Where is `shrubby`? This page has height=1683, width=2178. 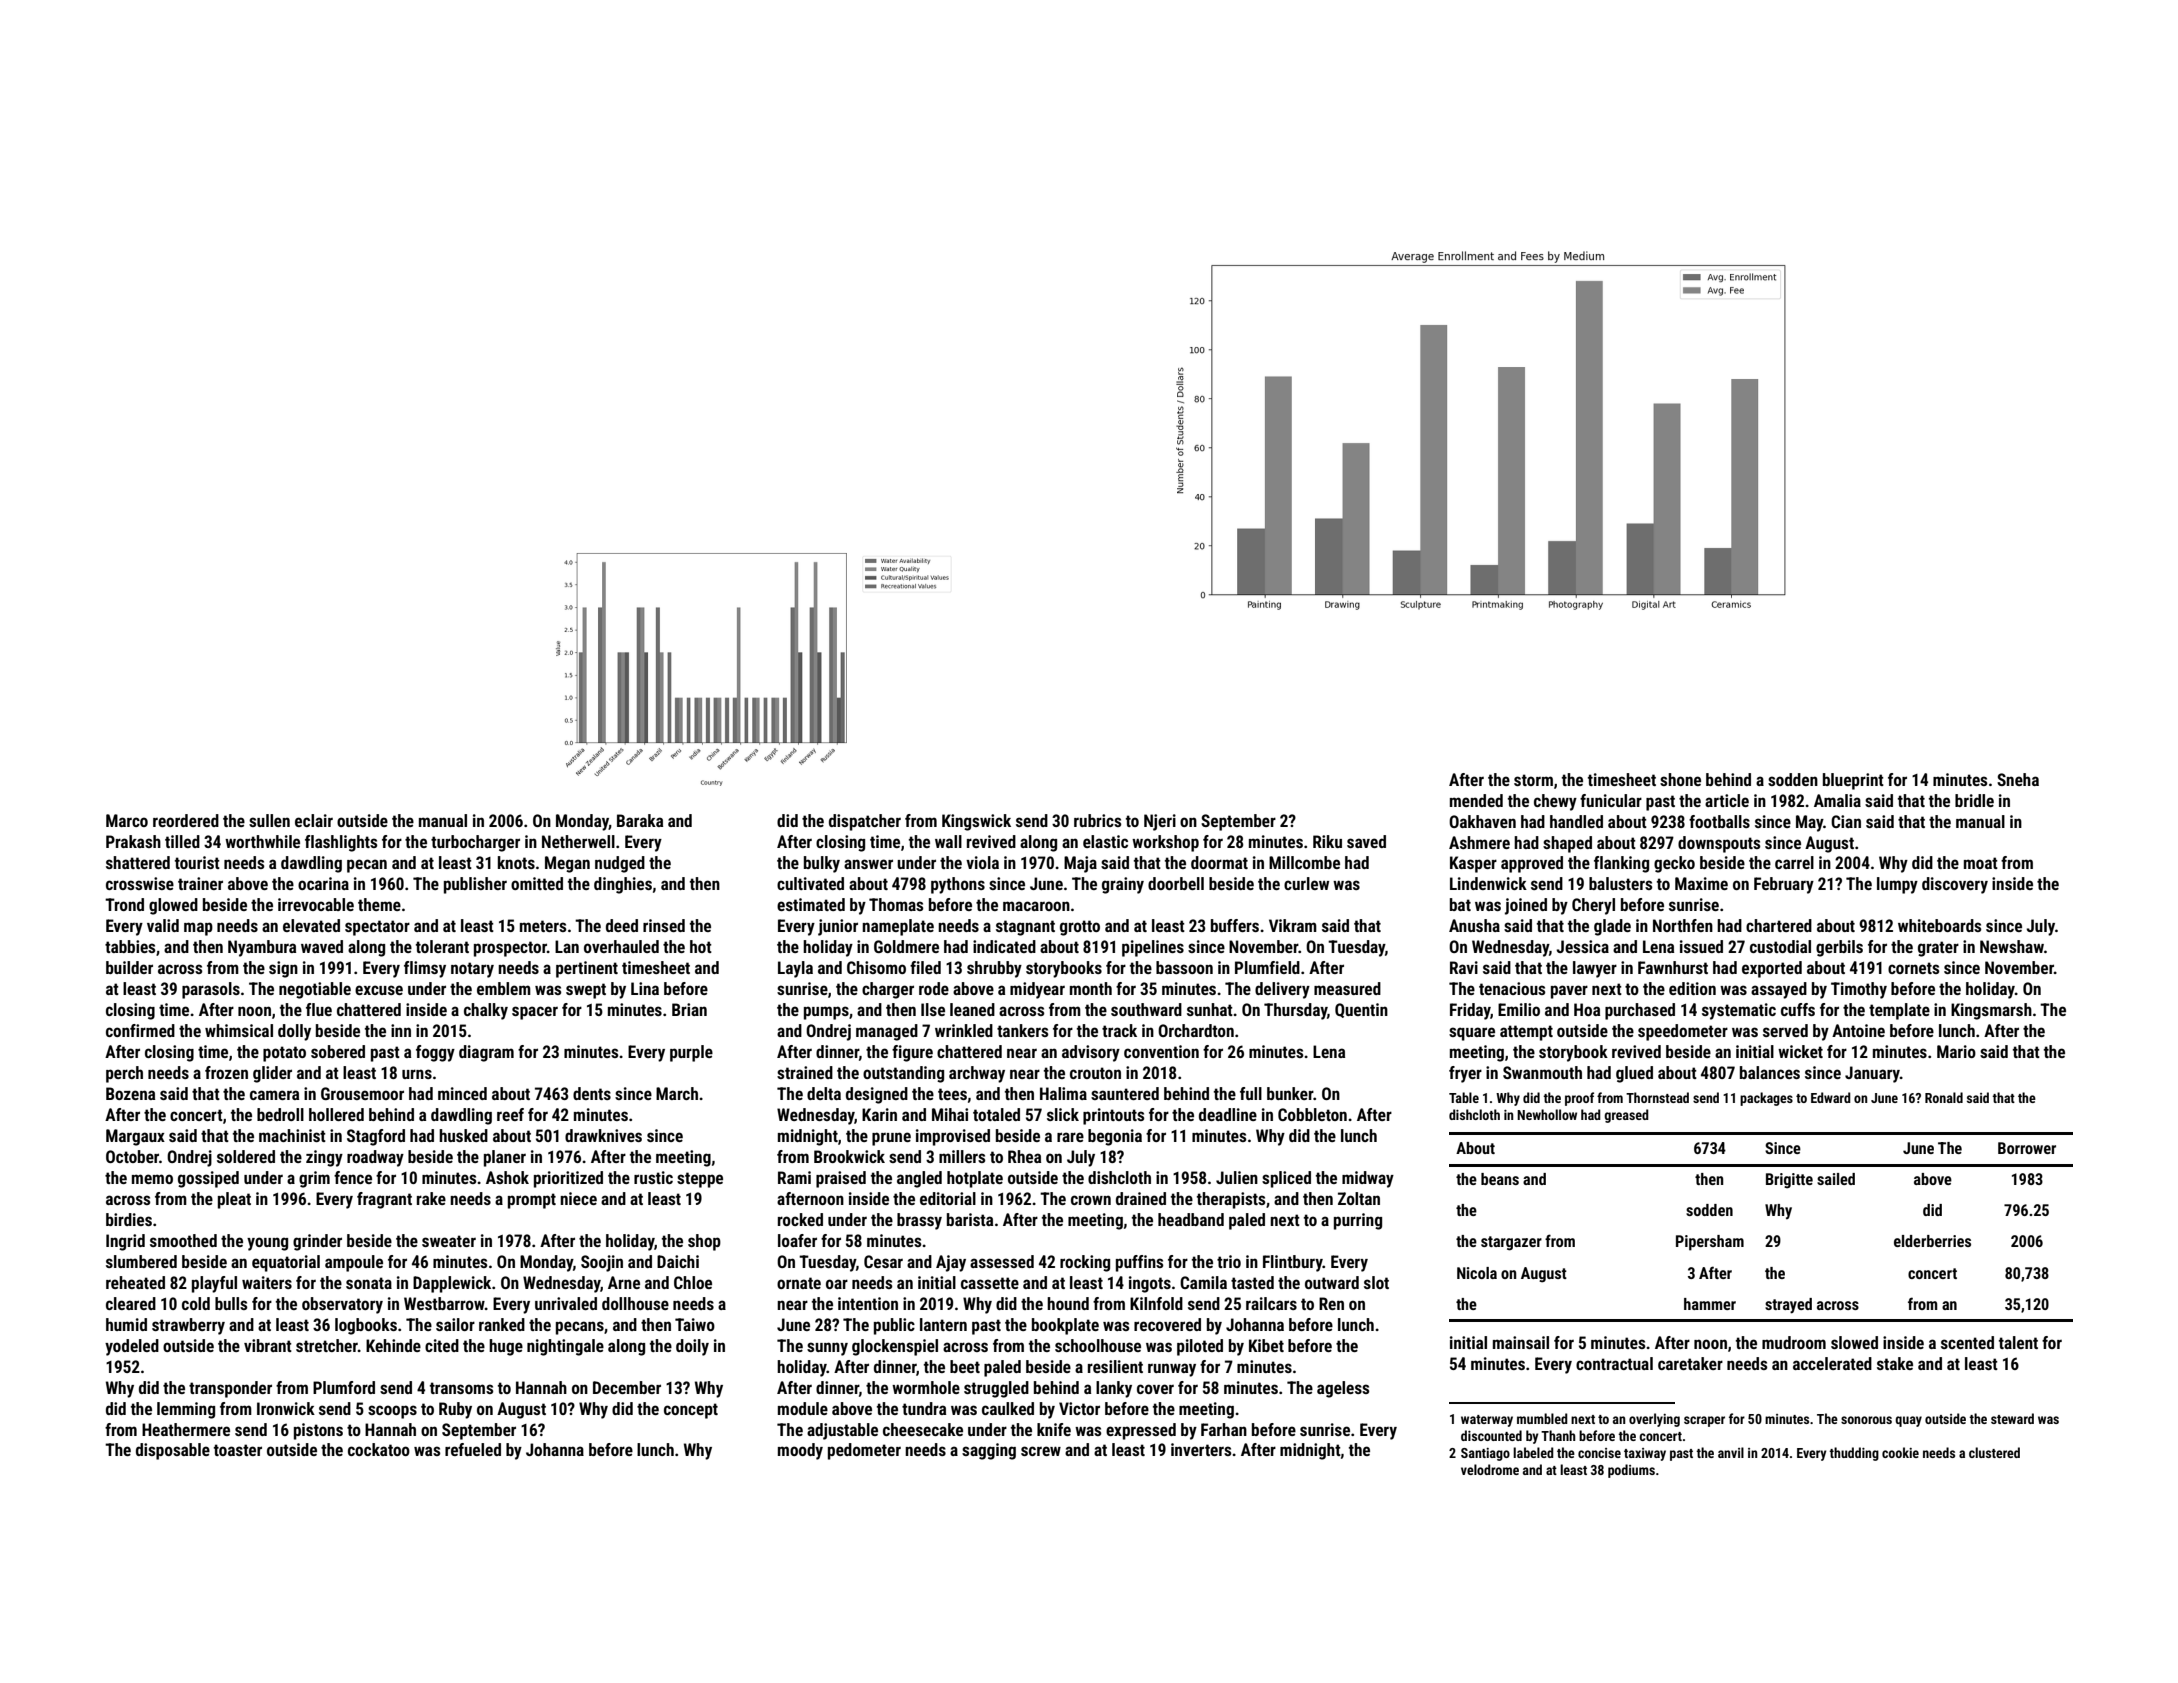
shrubby is located at coordinates (994, 969).
